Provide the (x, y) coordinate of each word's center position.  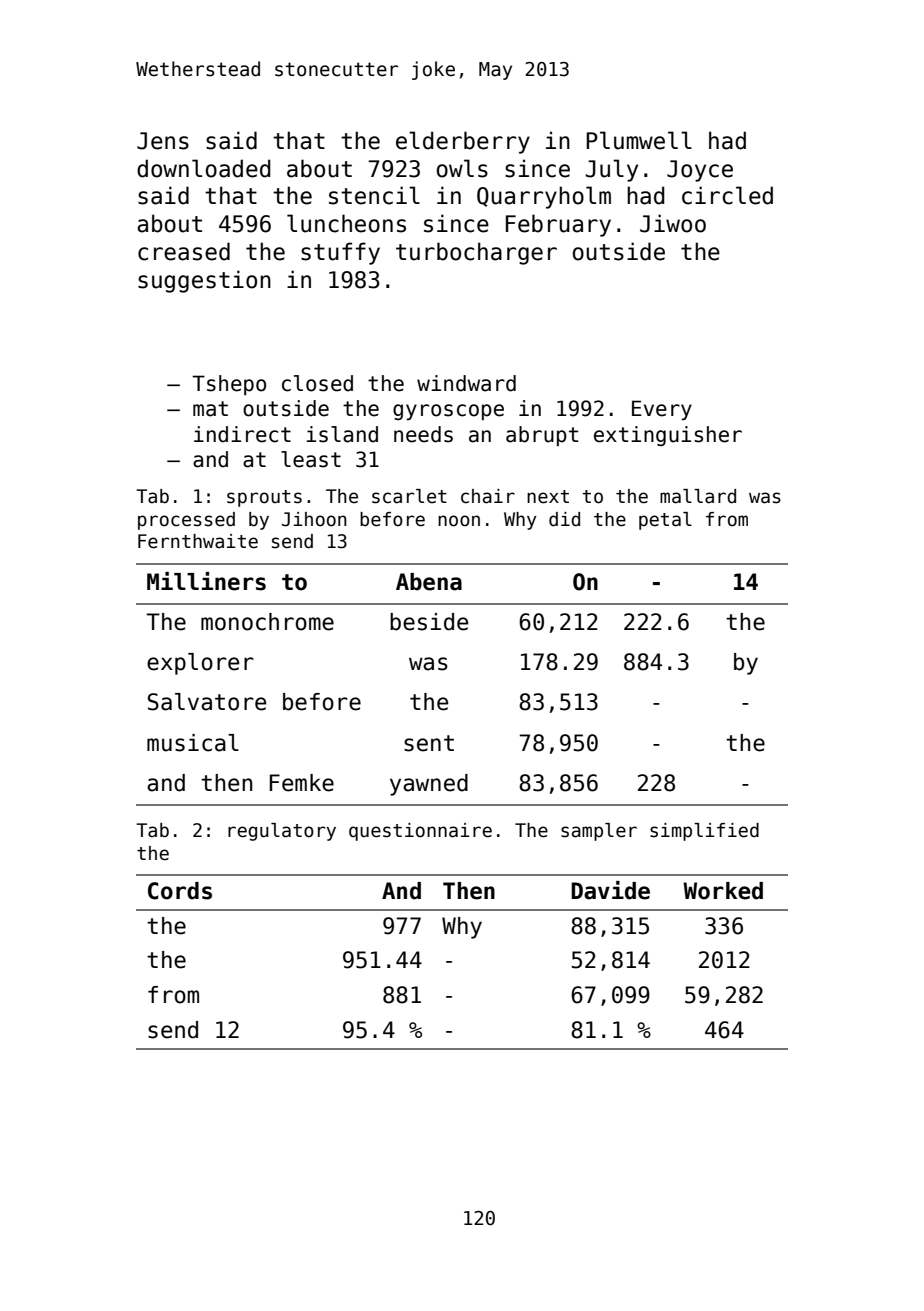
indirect (242, 434)
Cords (180, 891)
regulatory (282, 832)
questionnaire (420, 832)
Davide (610, 890)
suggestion (204, 281)
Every (662, 410)
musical (193, 743)
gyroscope (448, 412)
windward (466, 383)
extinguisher (668, 436)
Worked (723, 891)
